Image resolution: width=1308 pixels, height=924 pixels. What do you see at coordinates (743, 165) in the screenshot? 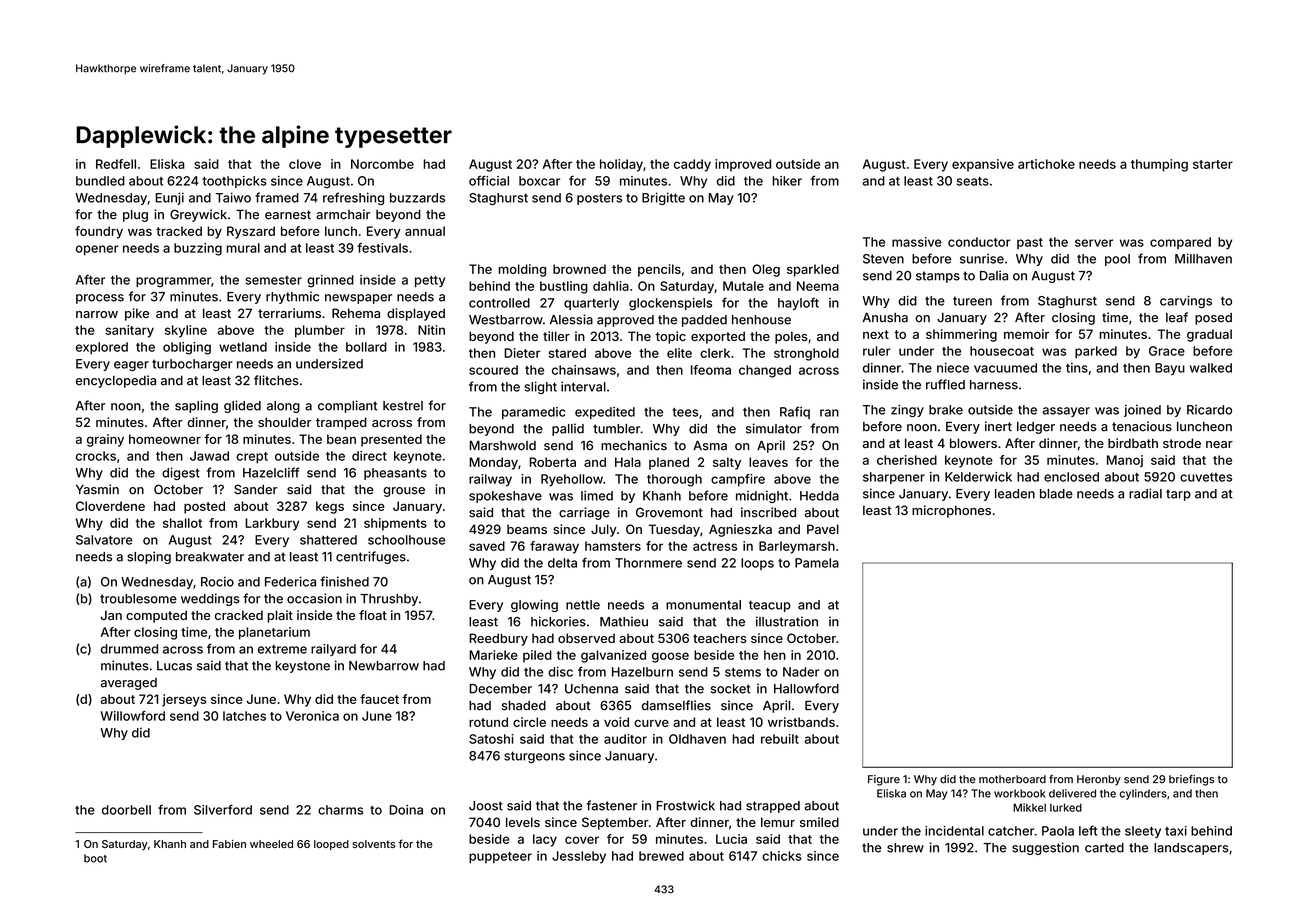
I see `improved` at bounding box center [743, 165].
